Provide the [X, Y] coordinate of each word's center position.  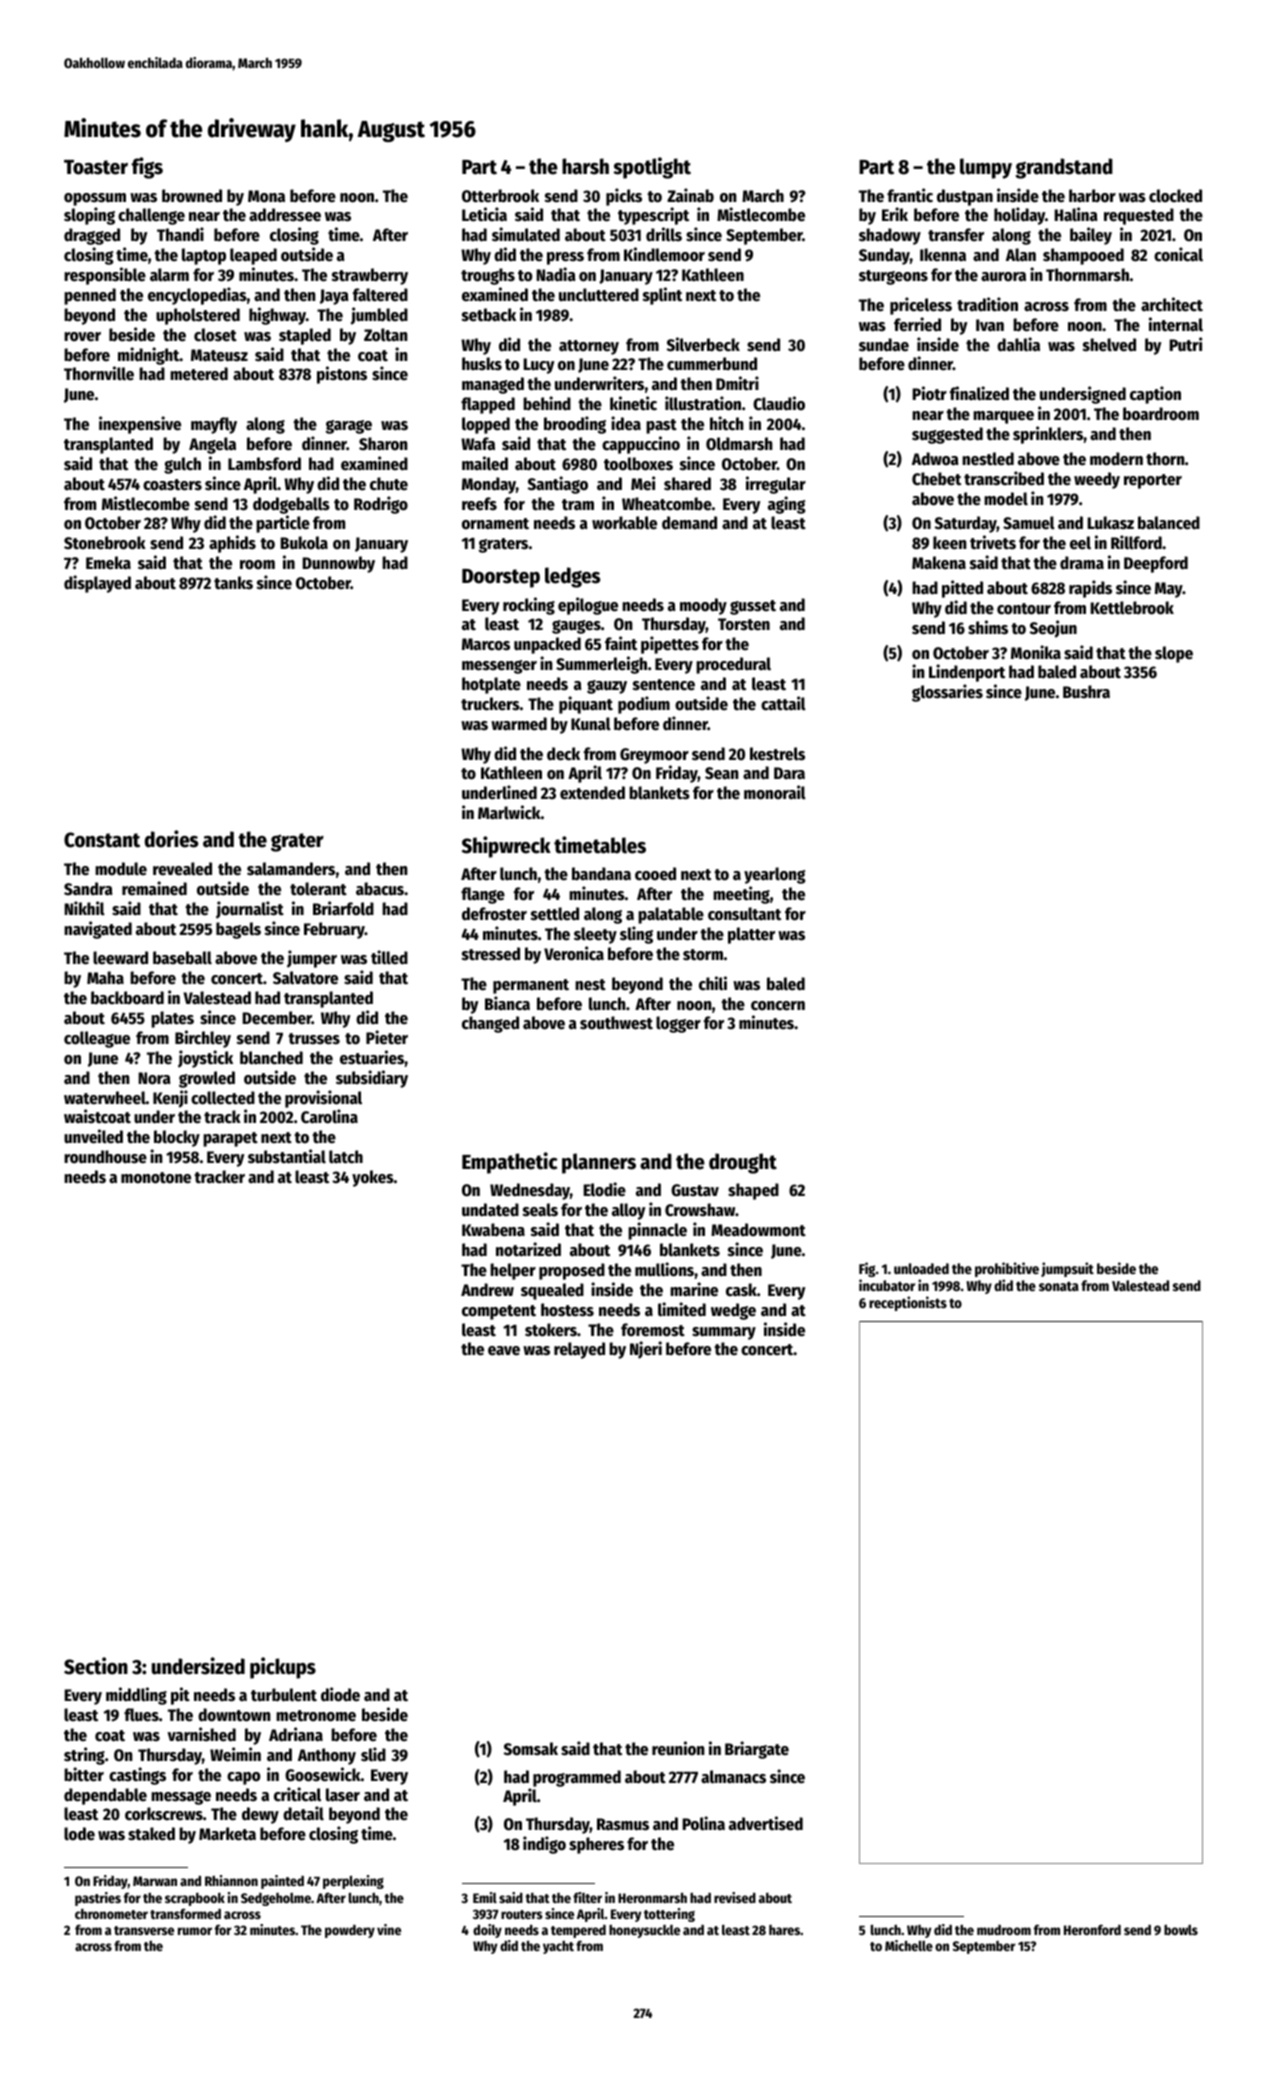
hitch [727, 423]
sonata [1059, 1286]
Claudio [779, 403]
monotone [156, 1178]
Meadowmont [758, 1230]
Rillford [1136, 542]
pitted [962, 589]
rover [82, 337]
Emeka [108, 563]
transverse [144, 1930]
